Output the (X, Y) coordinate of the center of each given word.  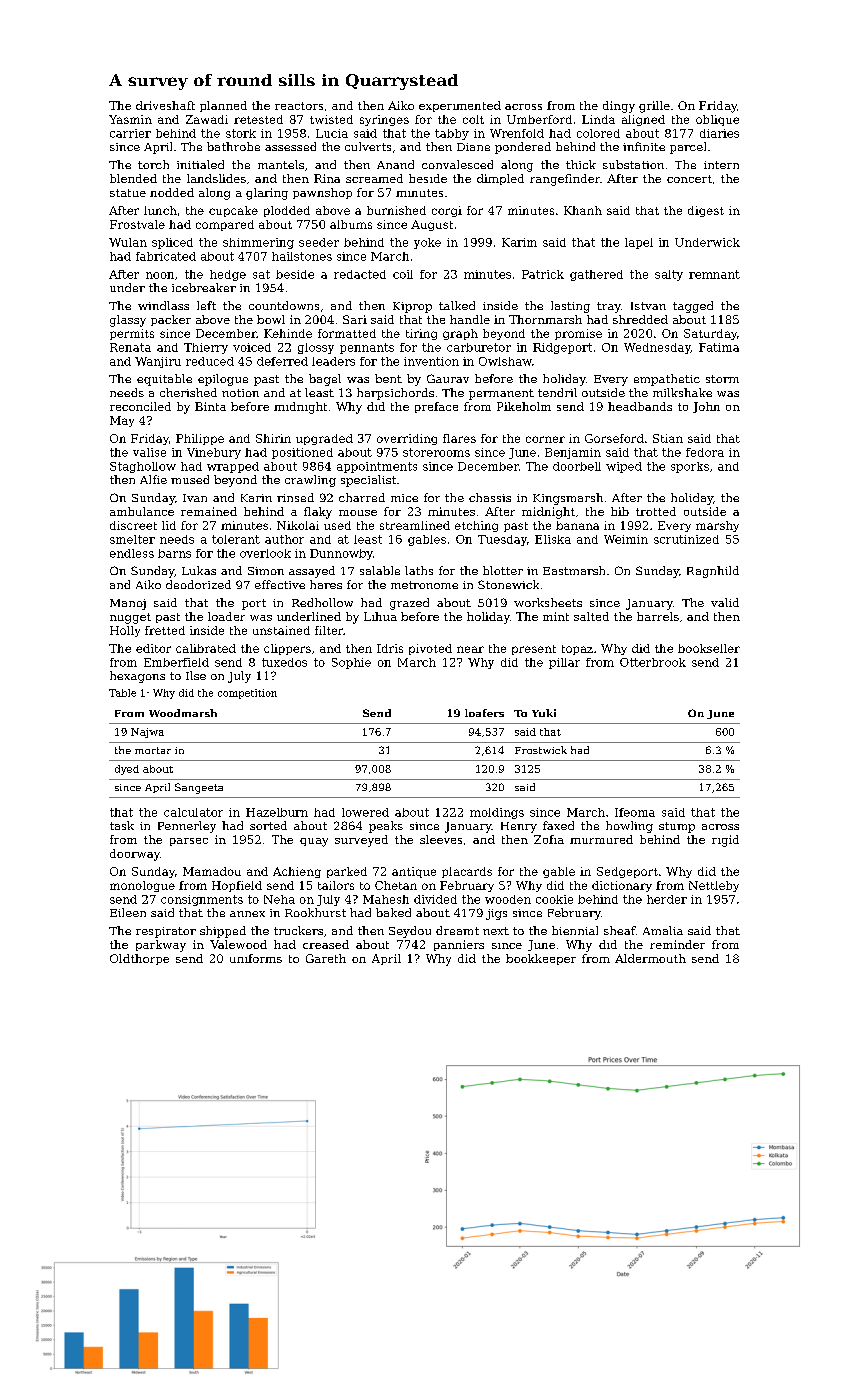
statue (128, 193)
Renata (130, 347)
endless (132, 553)
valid (725, 602)
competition (247, 694)
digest (706, 211)
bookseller (709, 648)
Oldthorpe (139, 959)
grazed (409, 604)
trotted (656, 511)
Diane (473, 147)
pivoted (430, 649)
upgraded (324, 439)
